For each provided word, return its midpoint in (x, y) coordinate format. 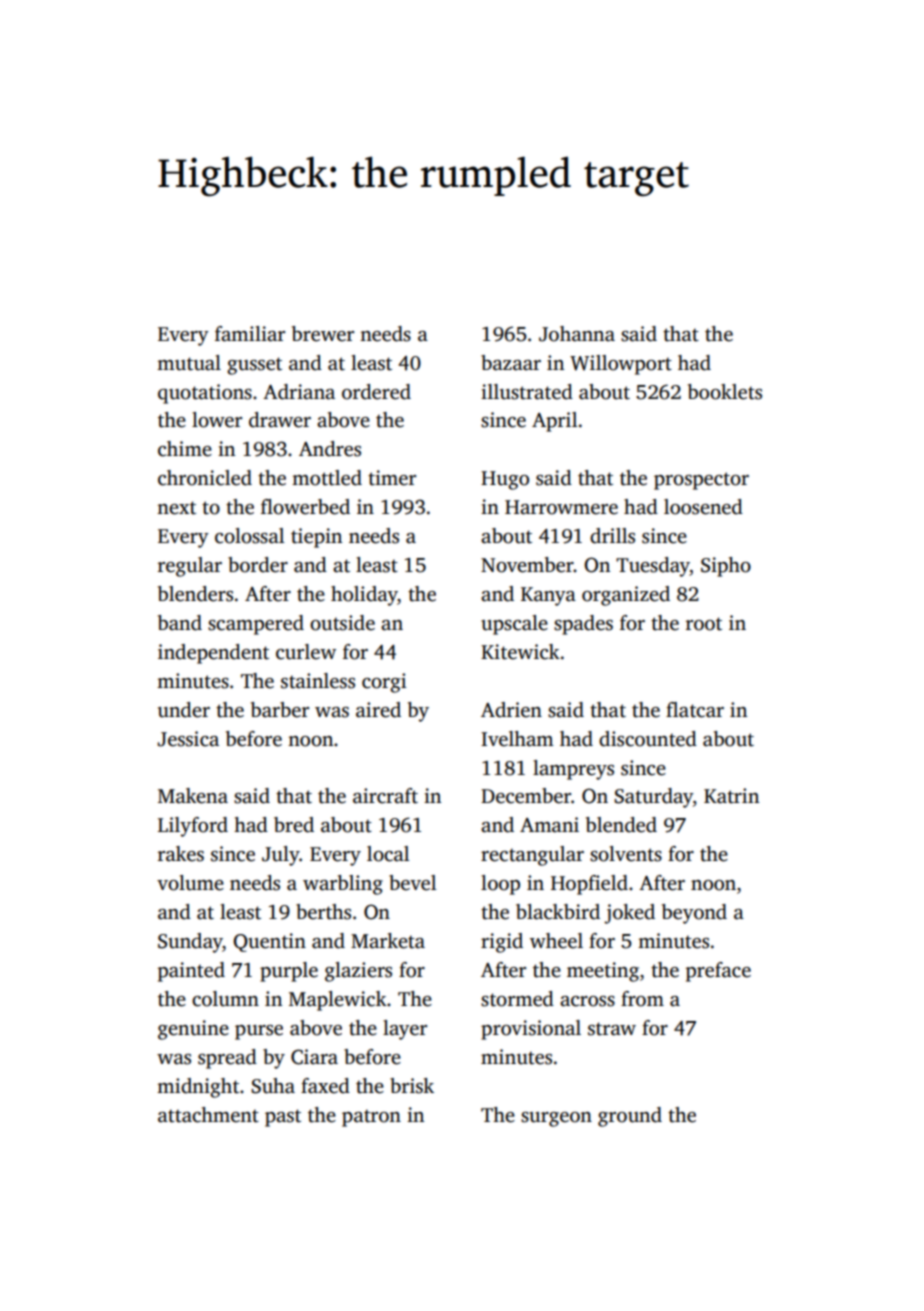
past (283, 1118)
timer (392, 478)
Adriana (299, 392)
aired (378, 710)
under (184, 710)
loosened (703, 507)
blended (621, 825)
